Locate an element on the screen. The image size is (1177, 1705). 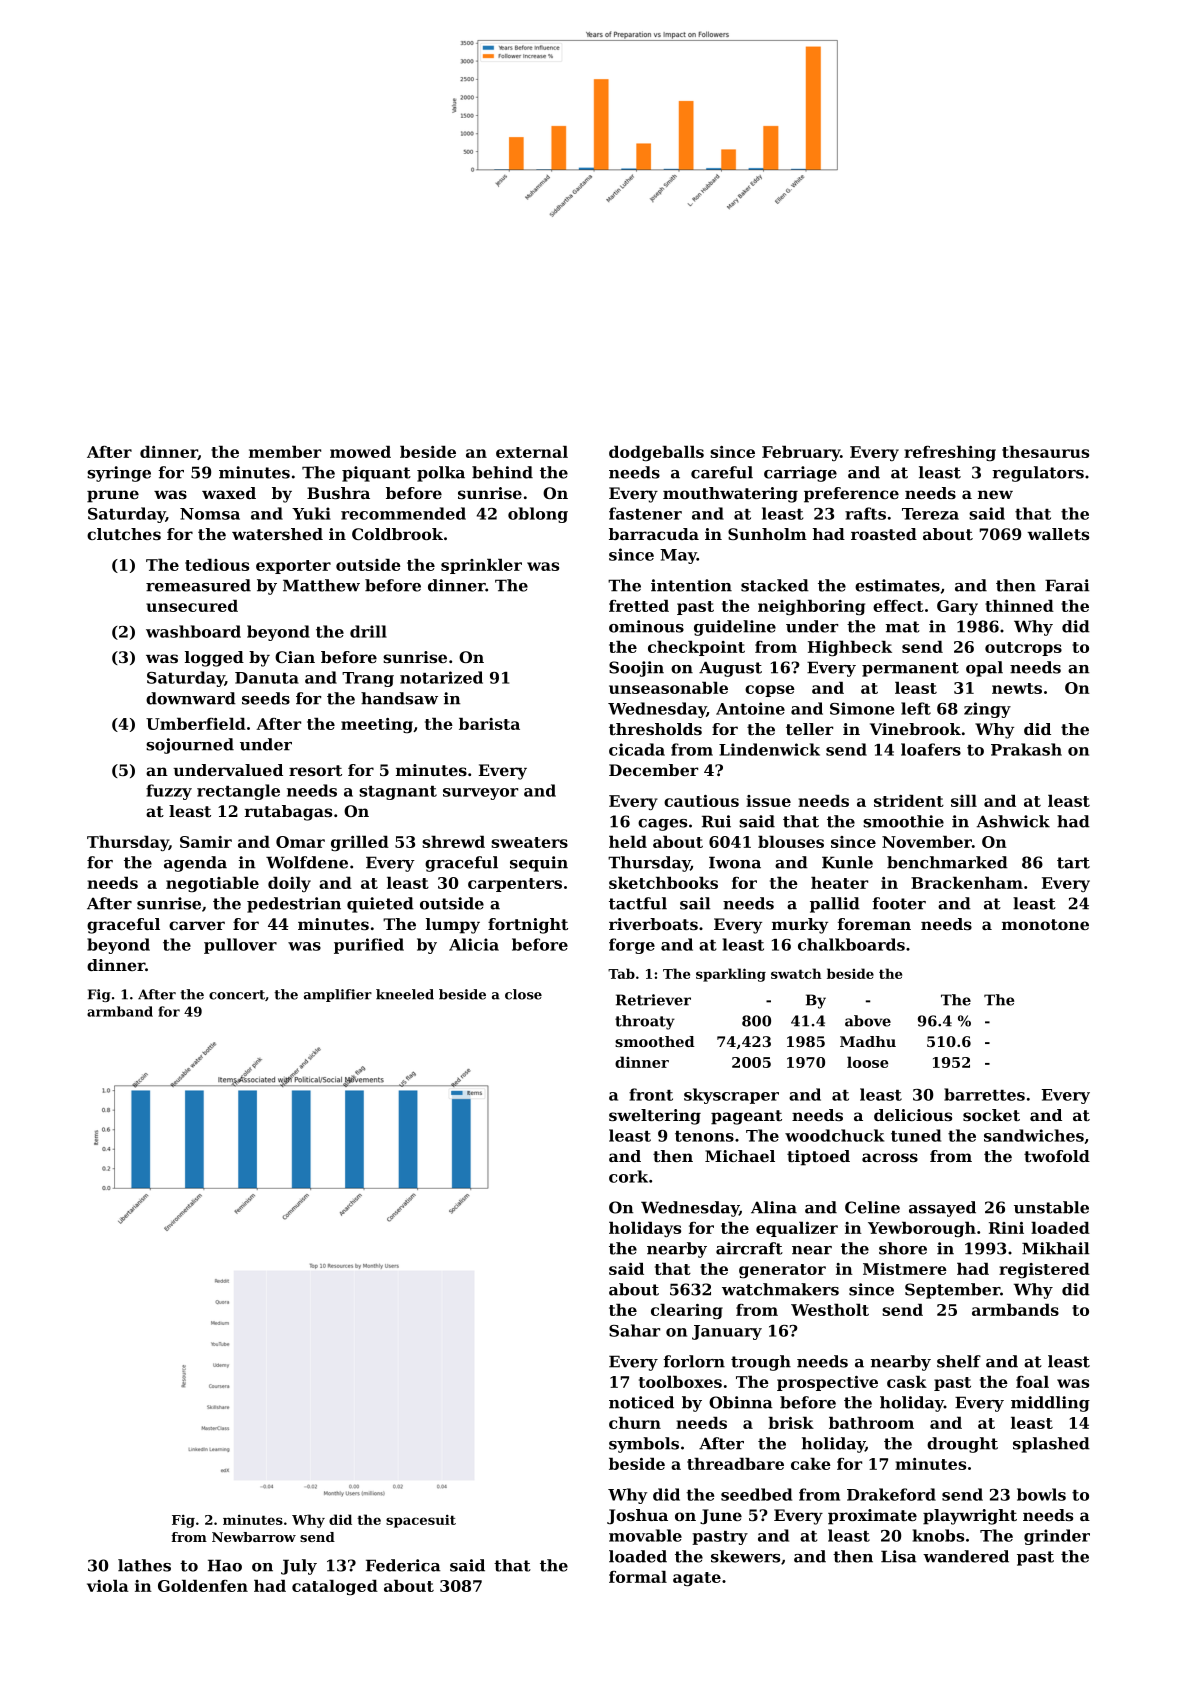
Ashwick is located at coordinates (1013, 821).
